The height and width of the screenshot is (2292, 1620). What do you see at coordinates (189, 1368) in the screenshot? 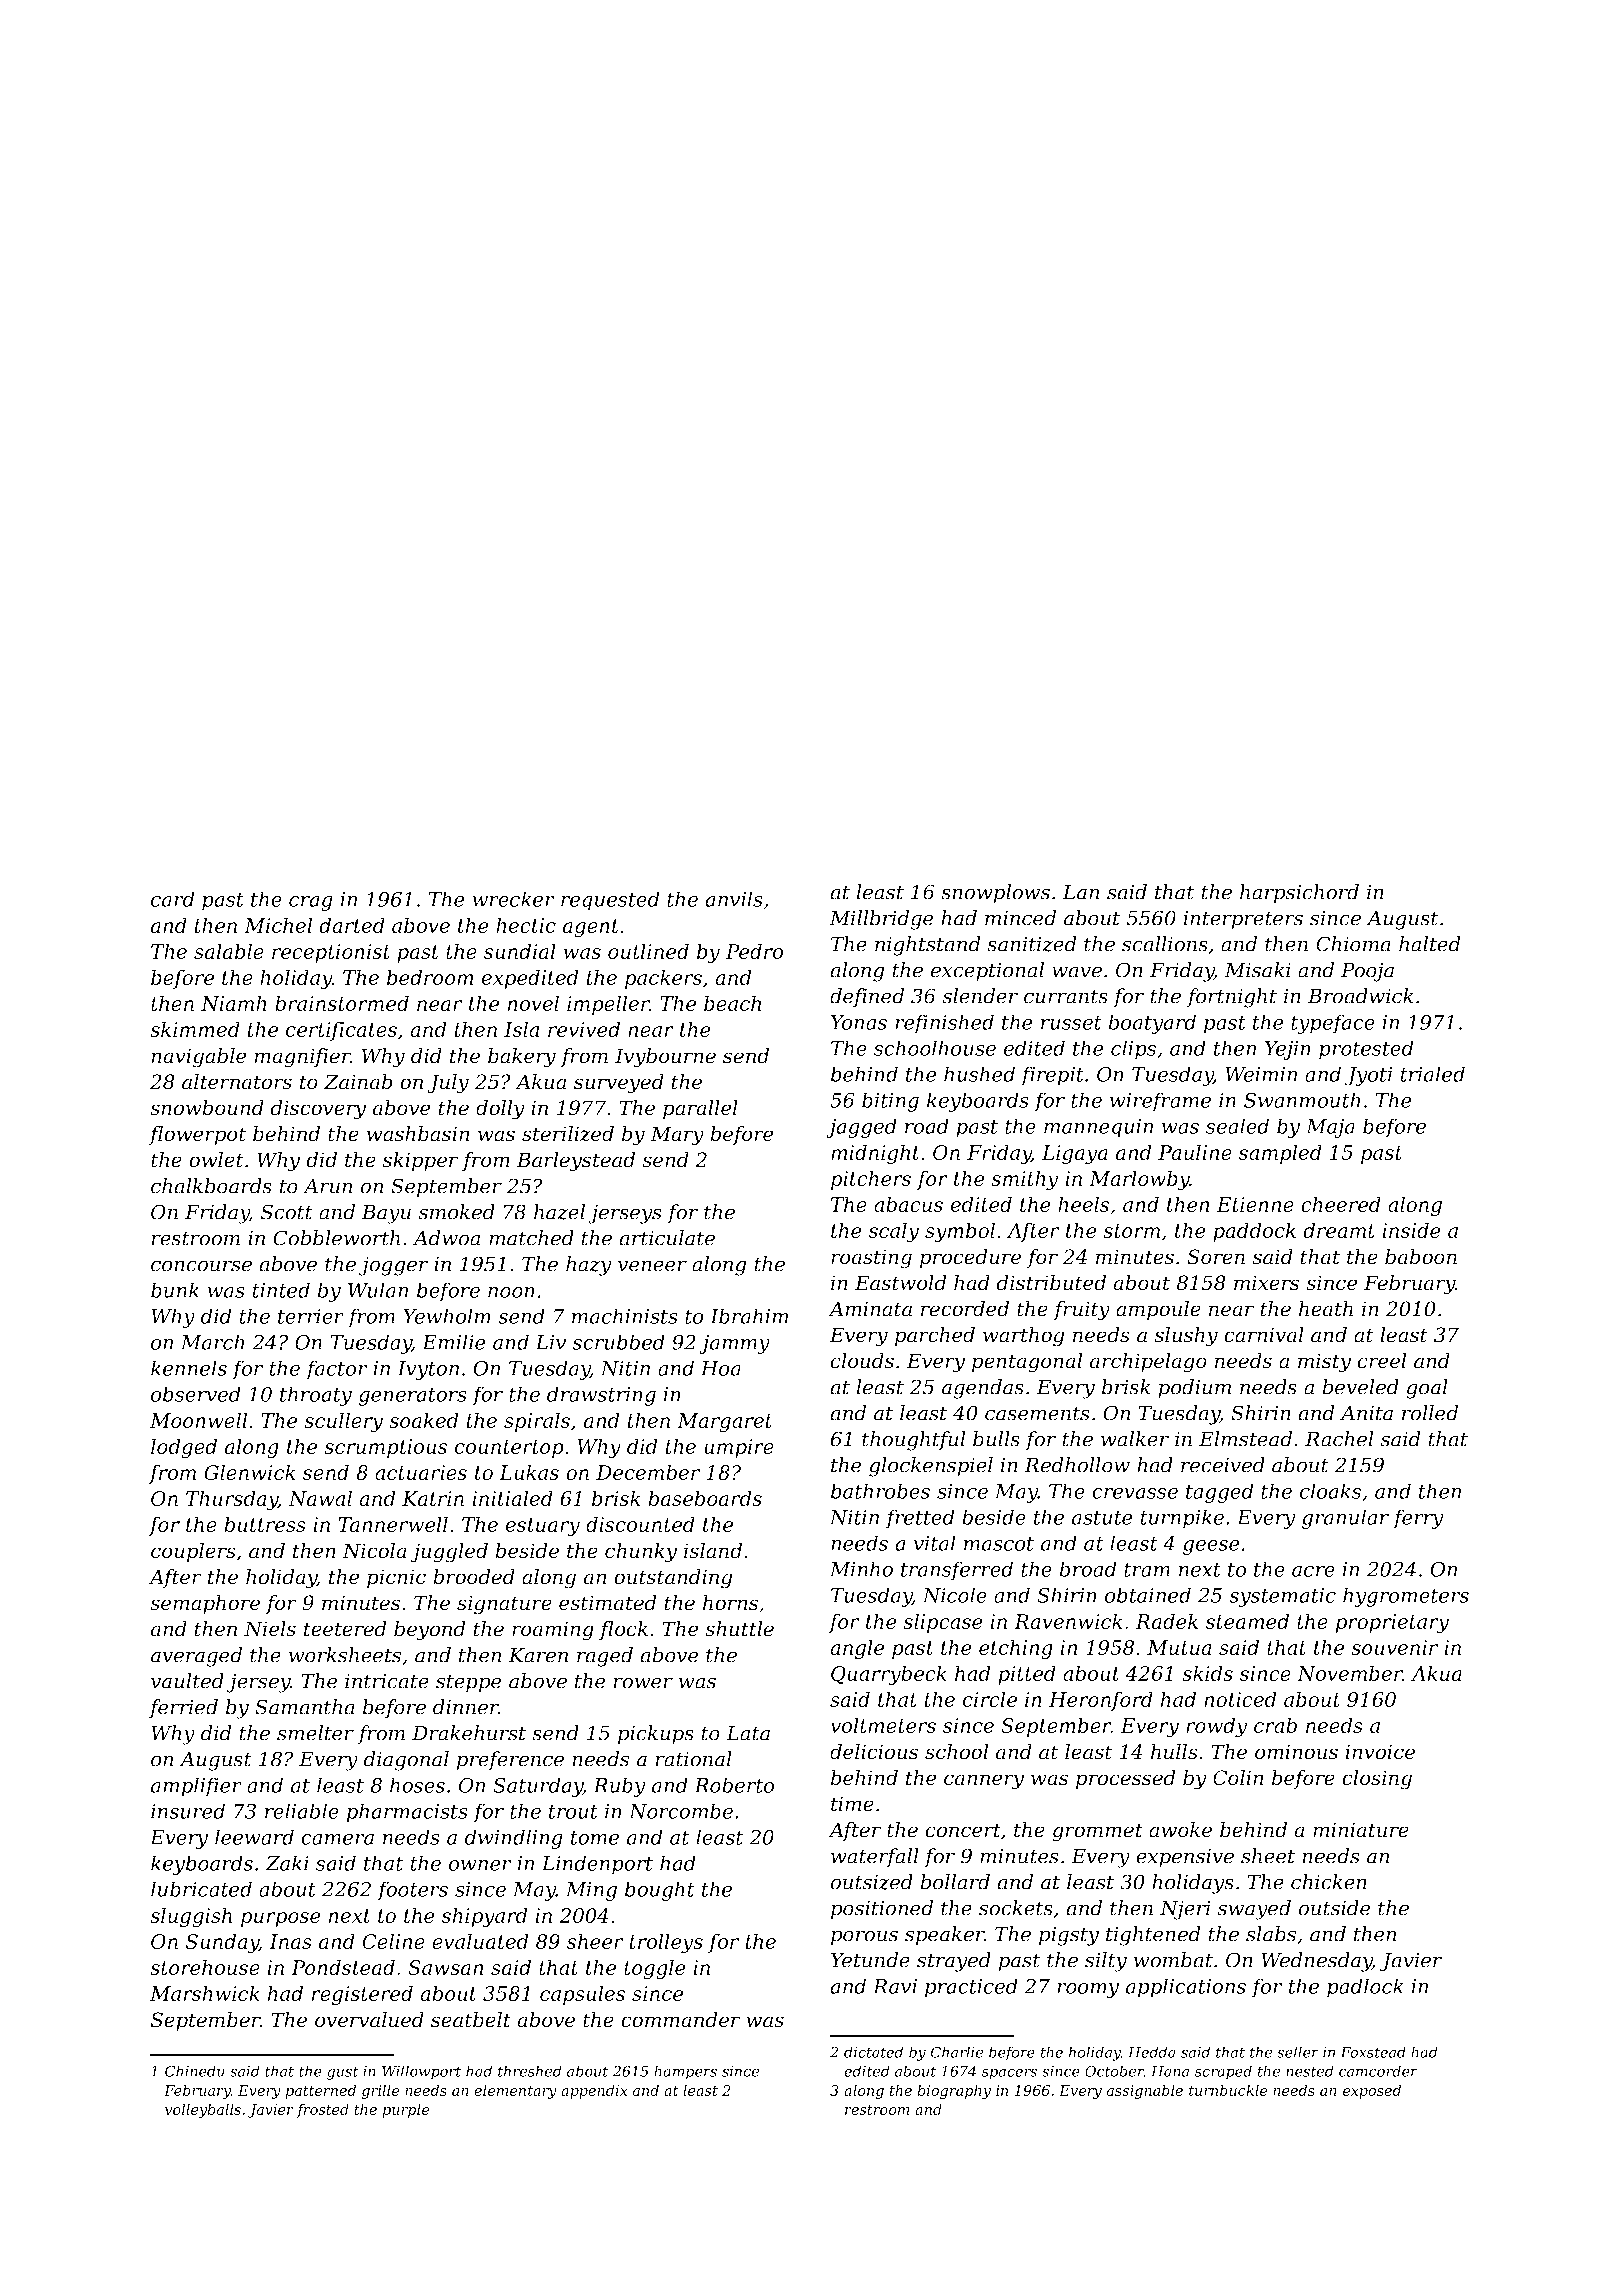
I see `kennels` at bounding box center [189, 1368].
